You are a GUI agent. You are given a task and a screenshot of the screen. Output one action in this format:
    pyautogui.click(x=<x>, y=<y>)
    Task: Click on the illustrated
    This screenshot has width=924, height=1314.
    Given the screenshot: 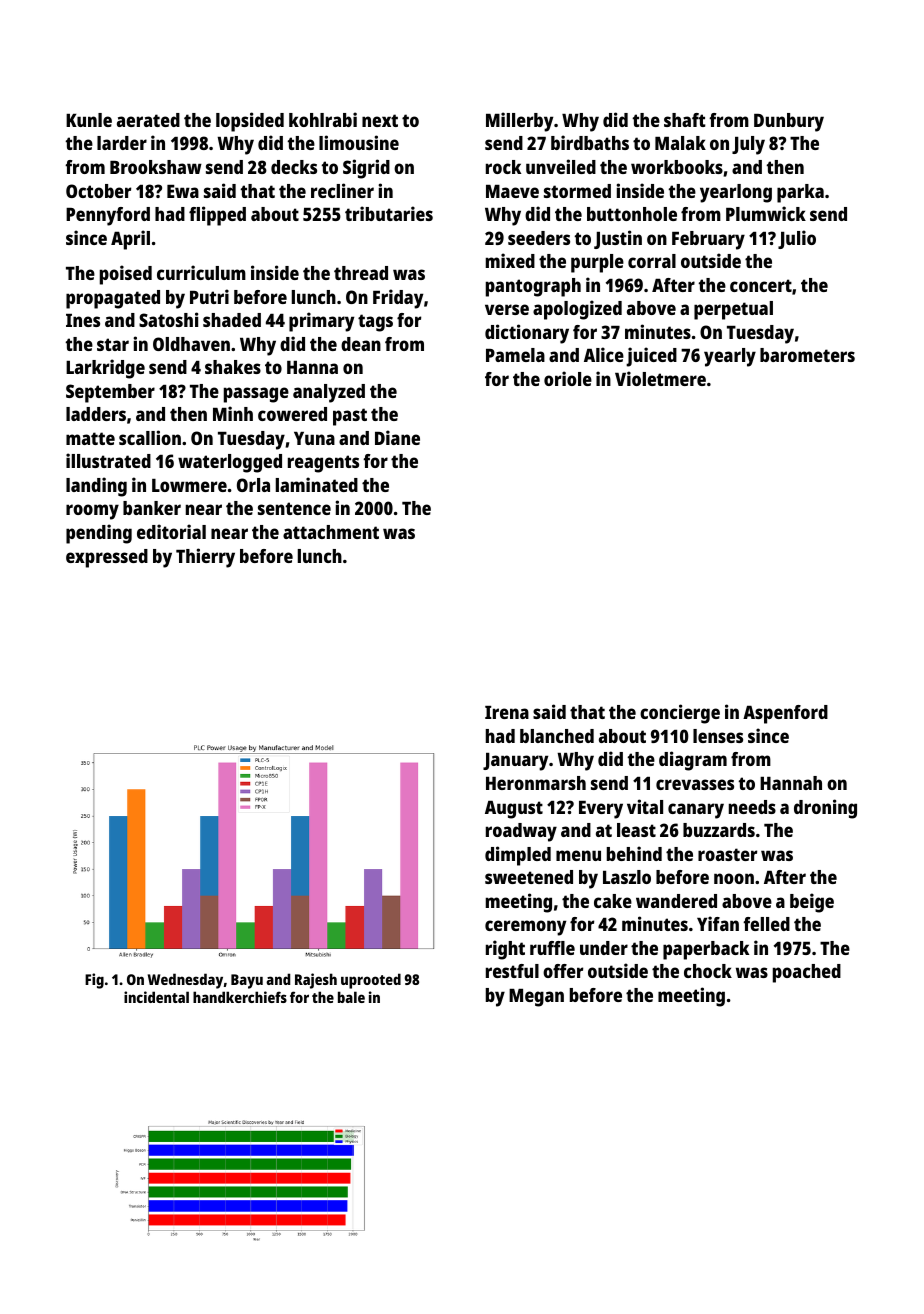 What is the action you would take?
    pyautogui.click(x=108, y=460)
